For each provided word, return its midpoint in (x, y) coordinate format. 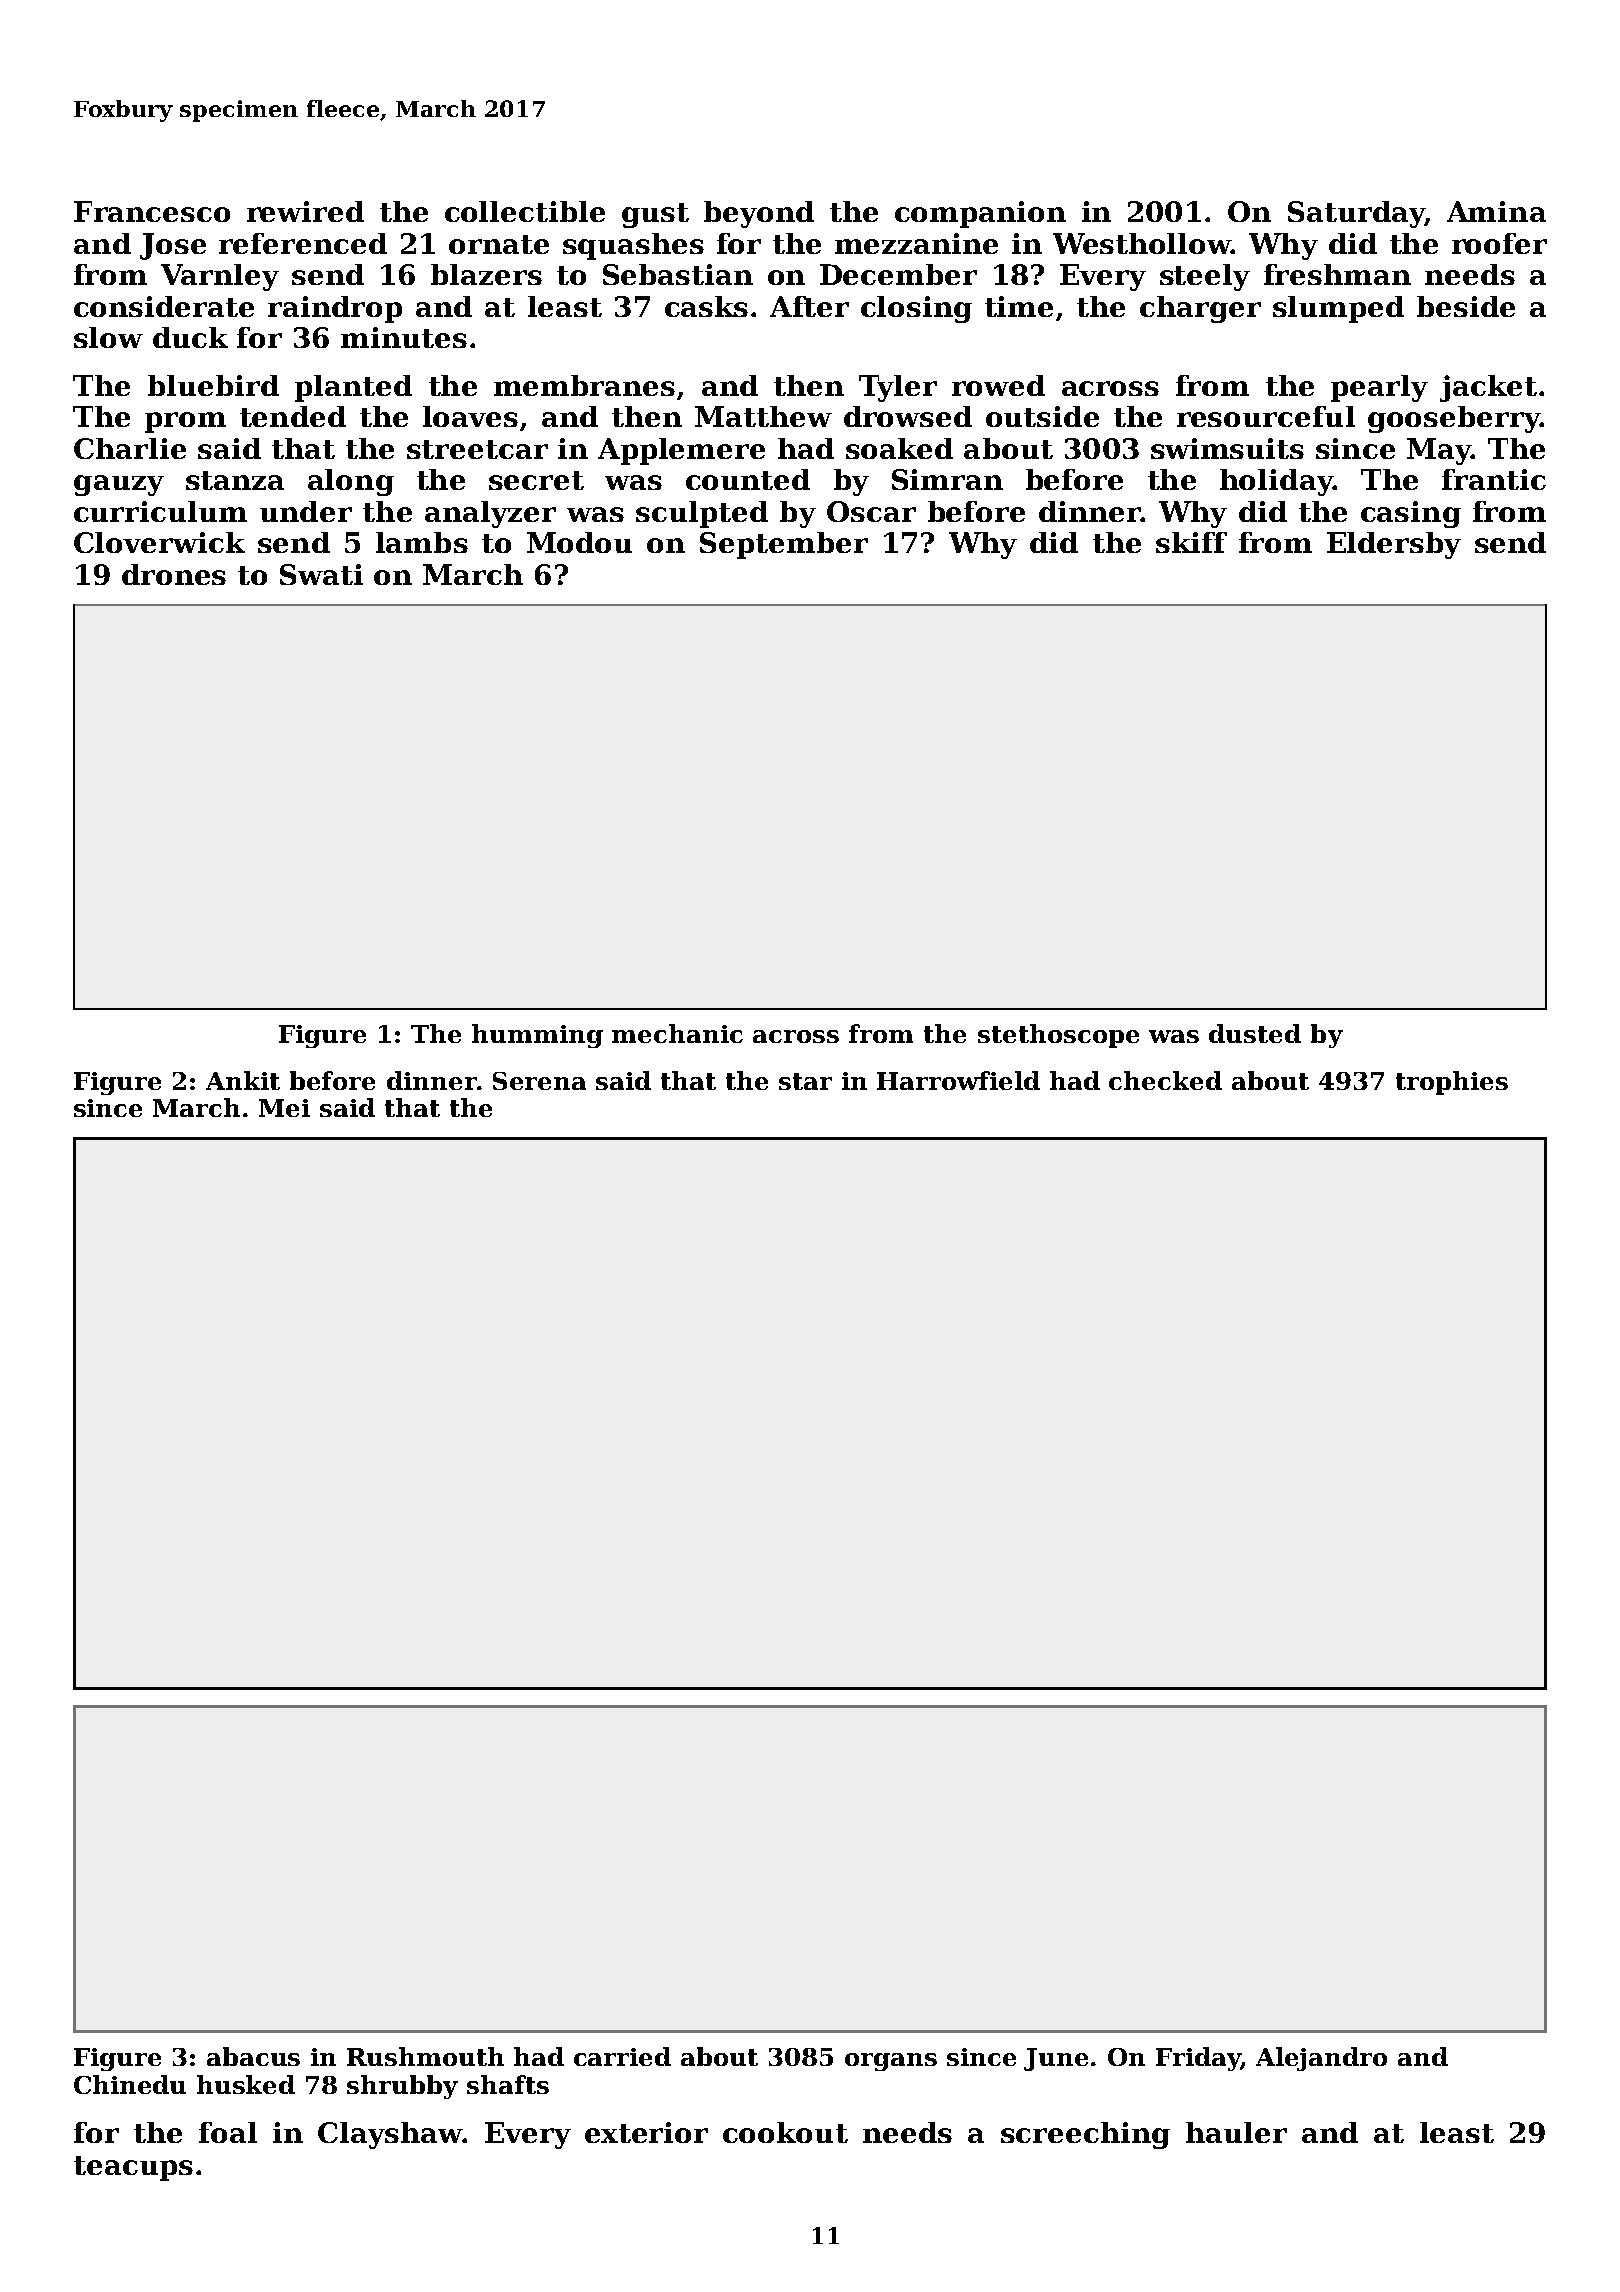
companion (980, 214)
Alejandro (1321, 2059)
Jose (173, 246)
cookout (785, 2132)
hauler (1236, 2132)
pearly (1379, 388)
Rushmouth (425, 2056)
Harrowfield (958, 1080)
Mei (284, 1108)
